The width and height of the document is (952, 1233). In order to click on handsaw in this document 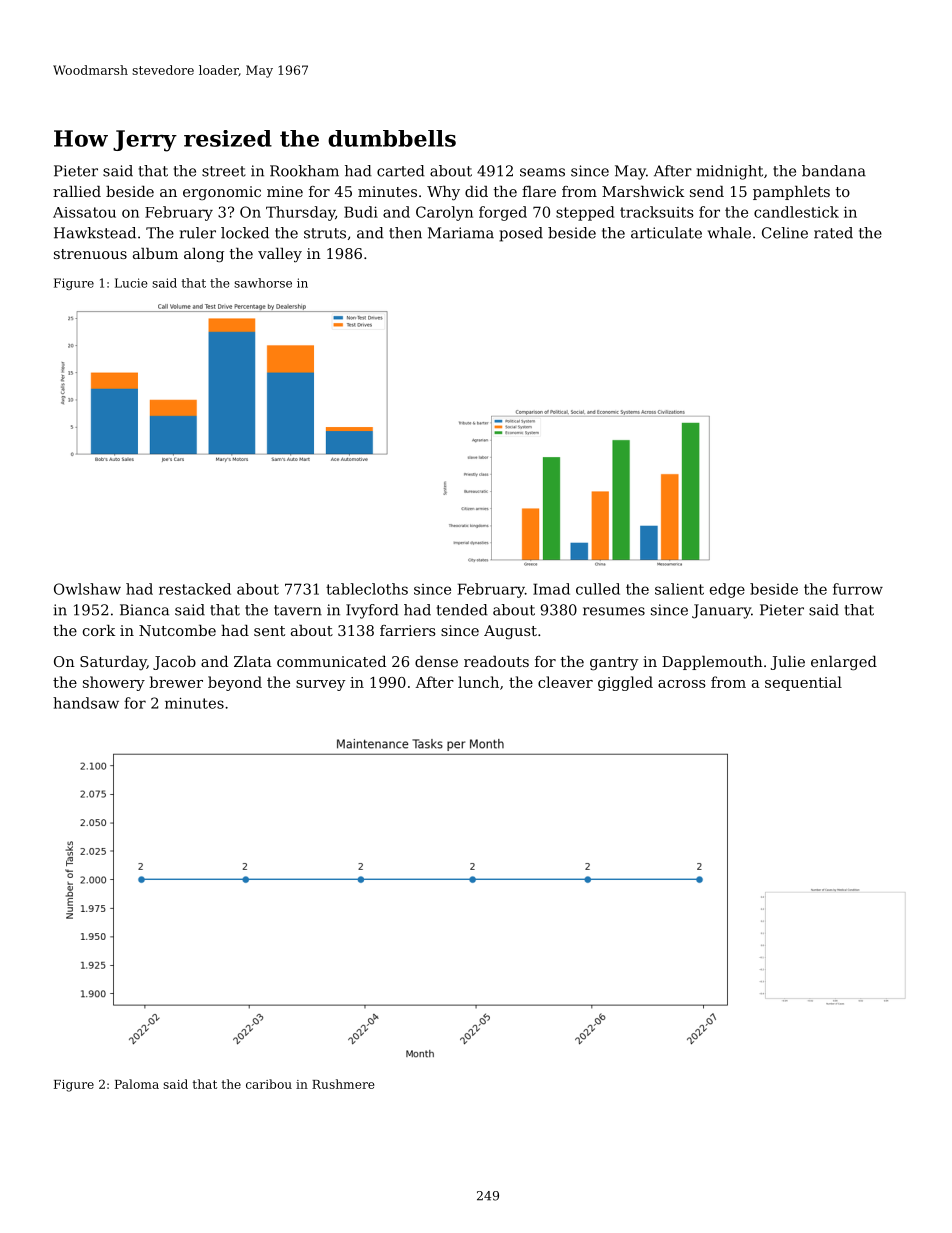, I will do `click(86, 703)`.
